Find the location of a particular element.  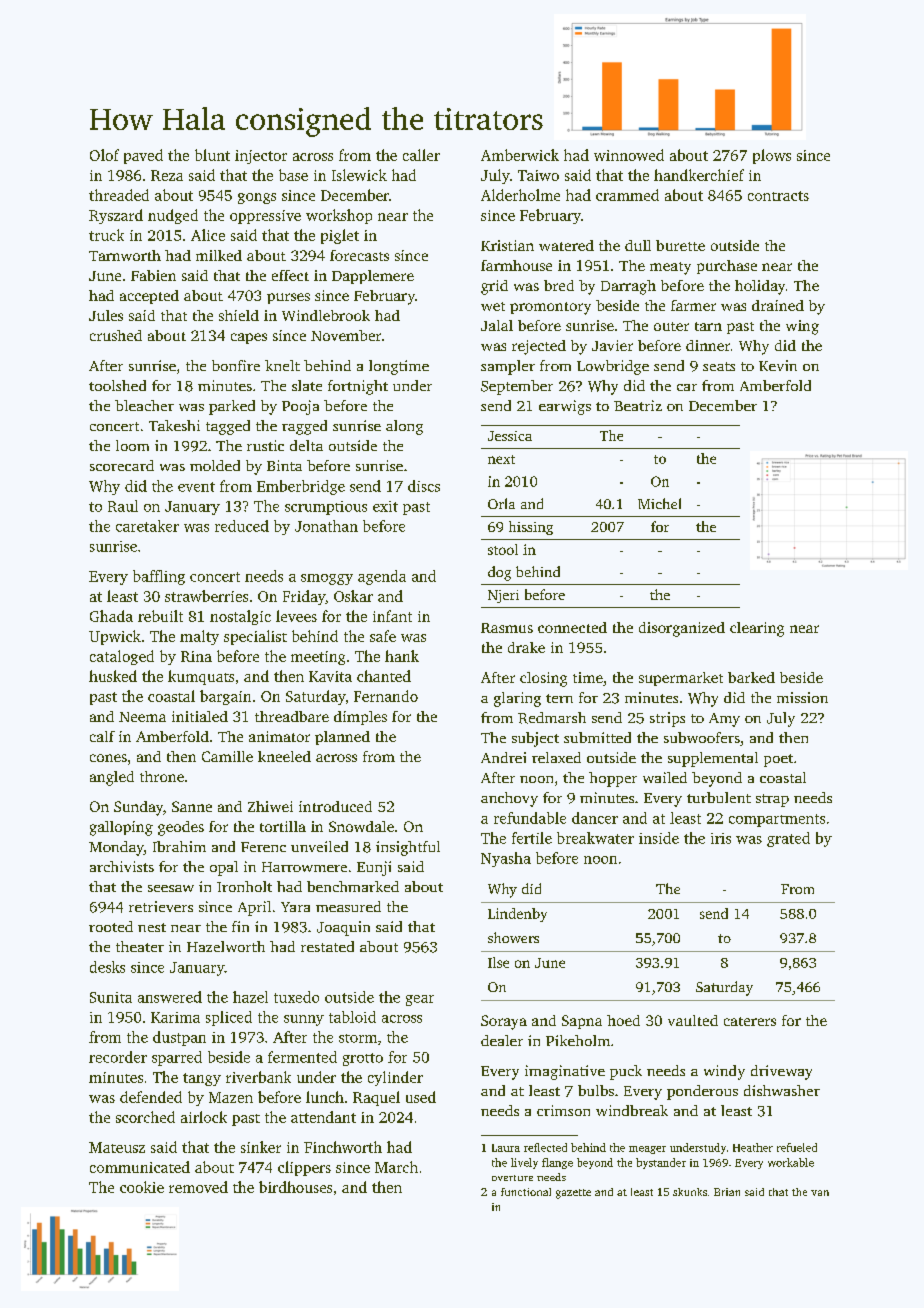

along is located at coordinates (404, 427).
